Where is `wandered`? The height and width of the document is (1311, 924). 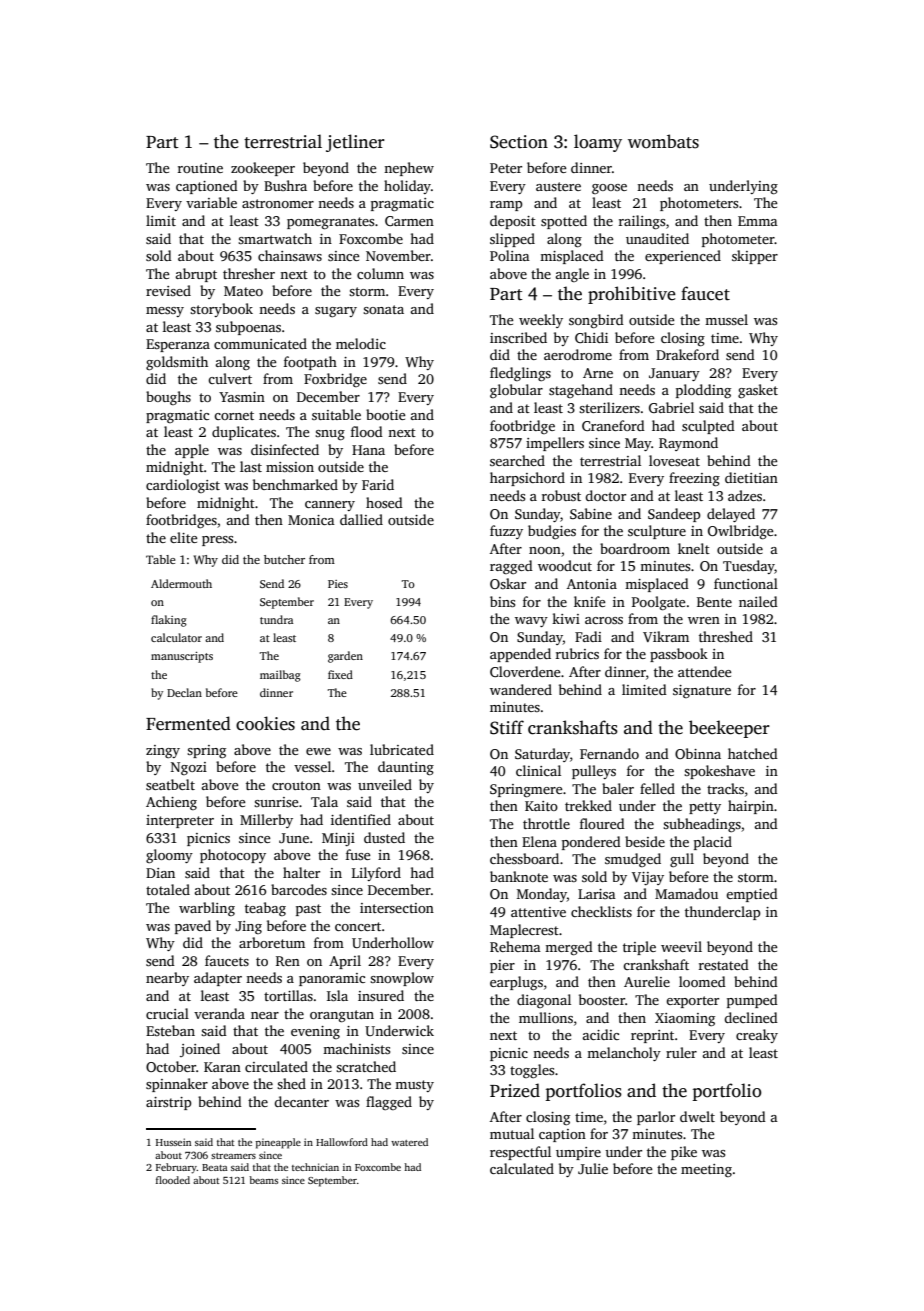 wandered is located at coordinates (521, 689).
